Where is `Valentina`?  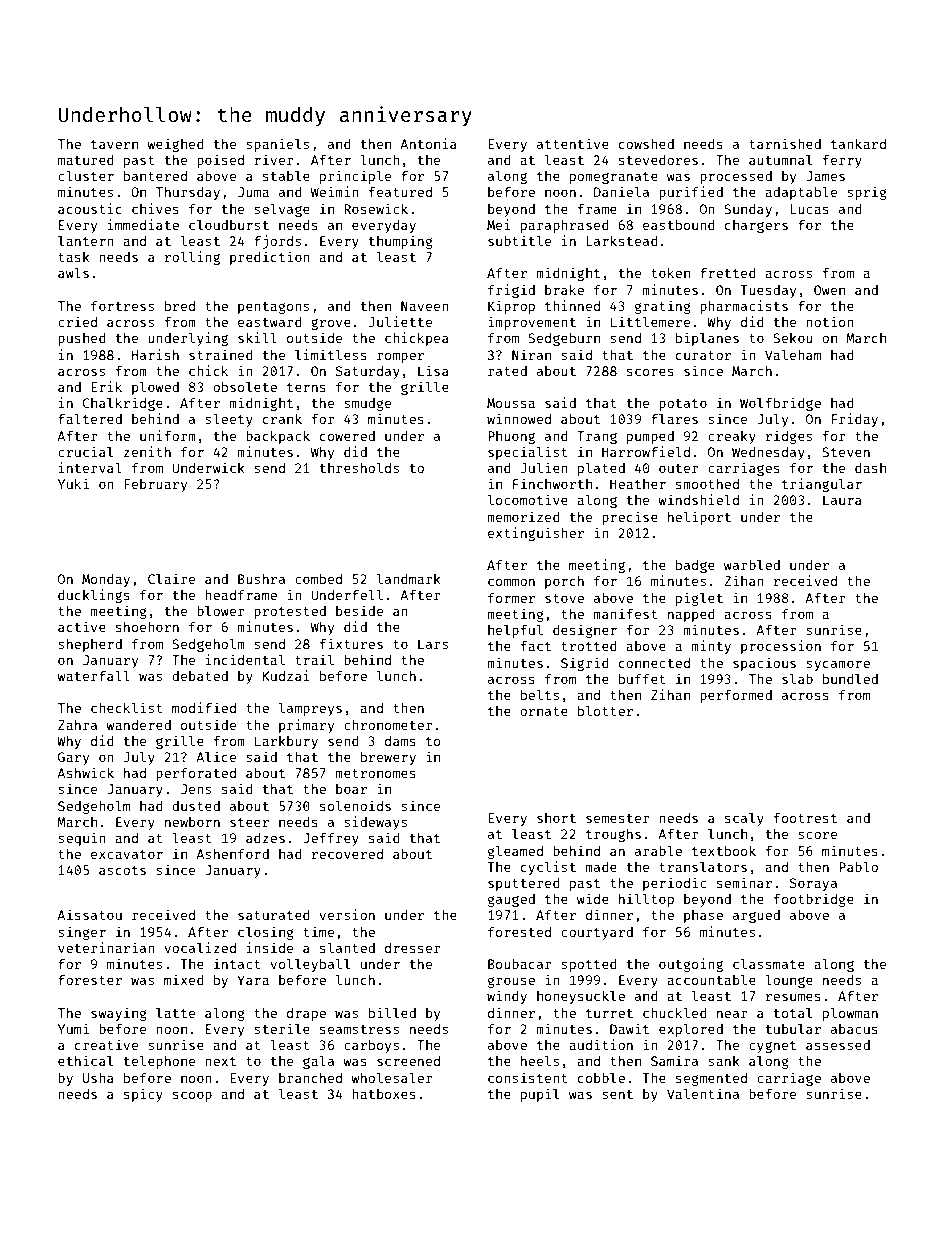 Valentina is located at coordinates (703, 1093).
